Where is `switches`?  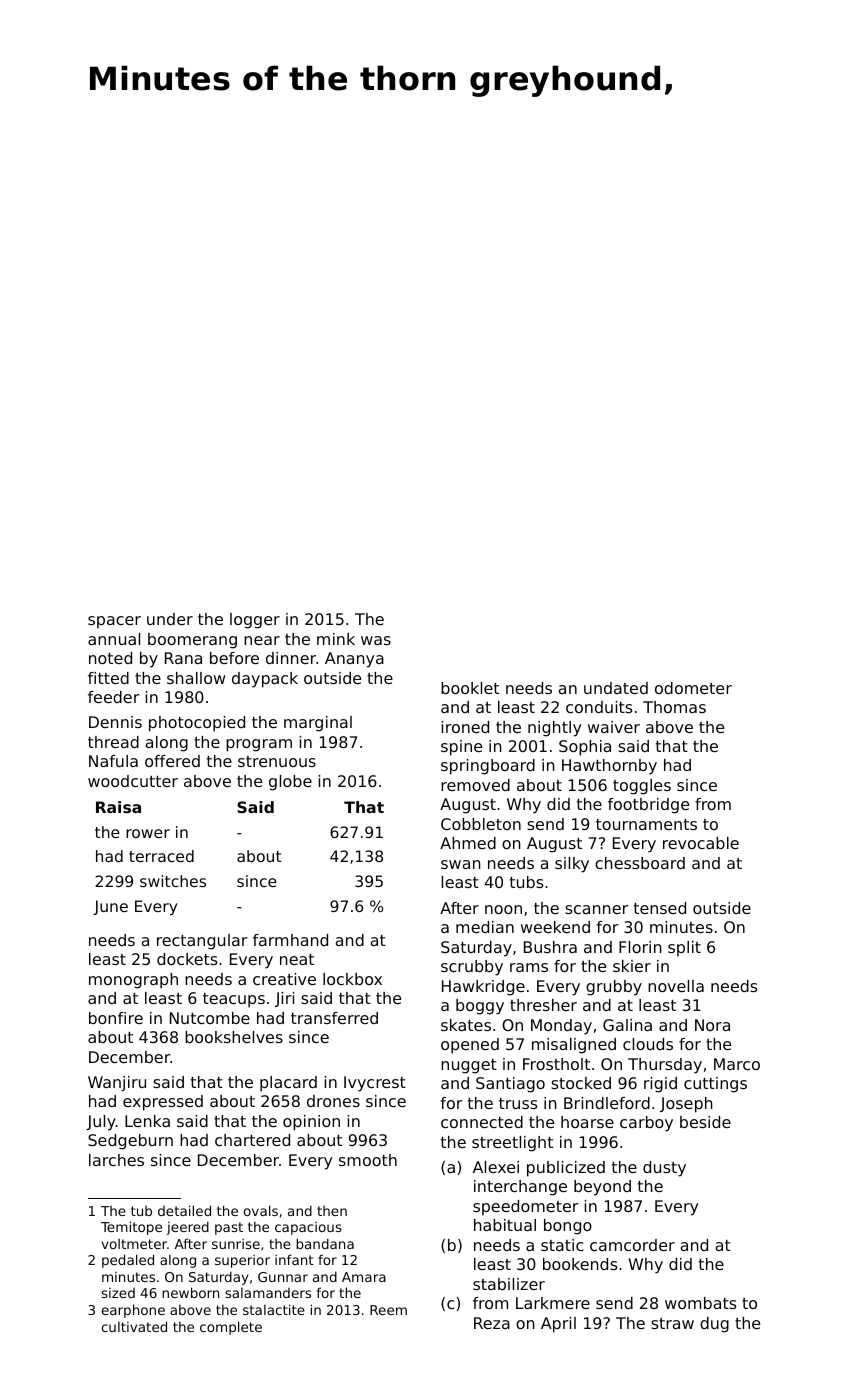
switches is located at coordinates (173, 881).
